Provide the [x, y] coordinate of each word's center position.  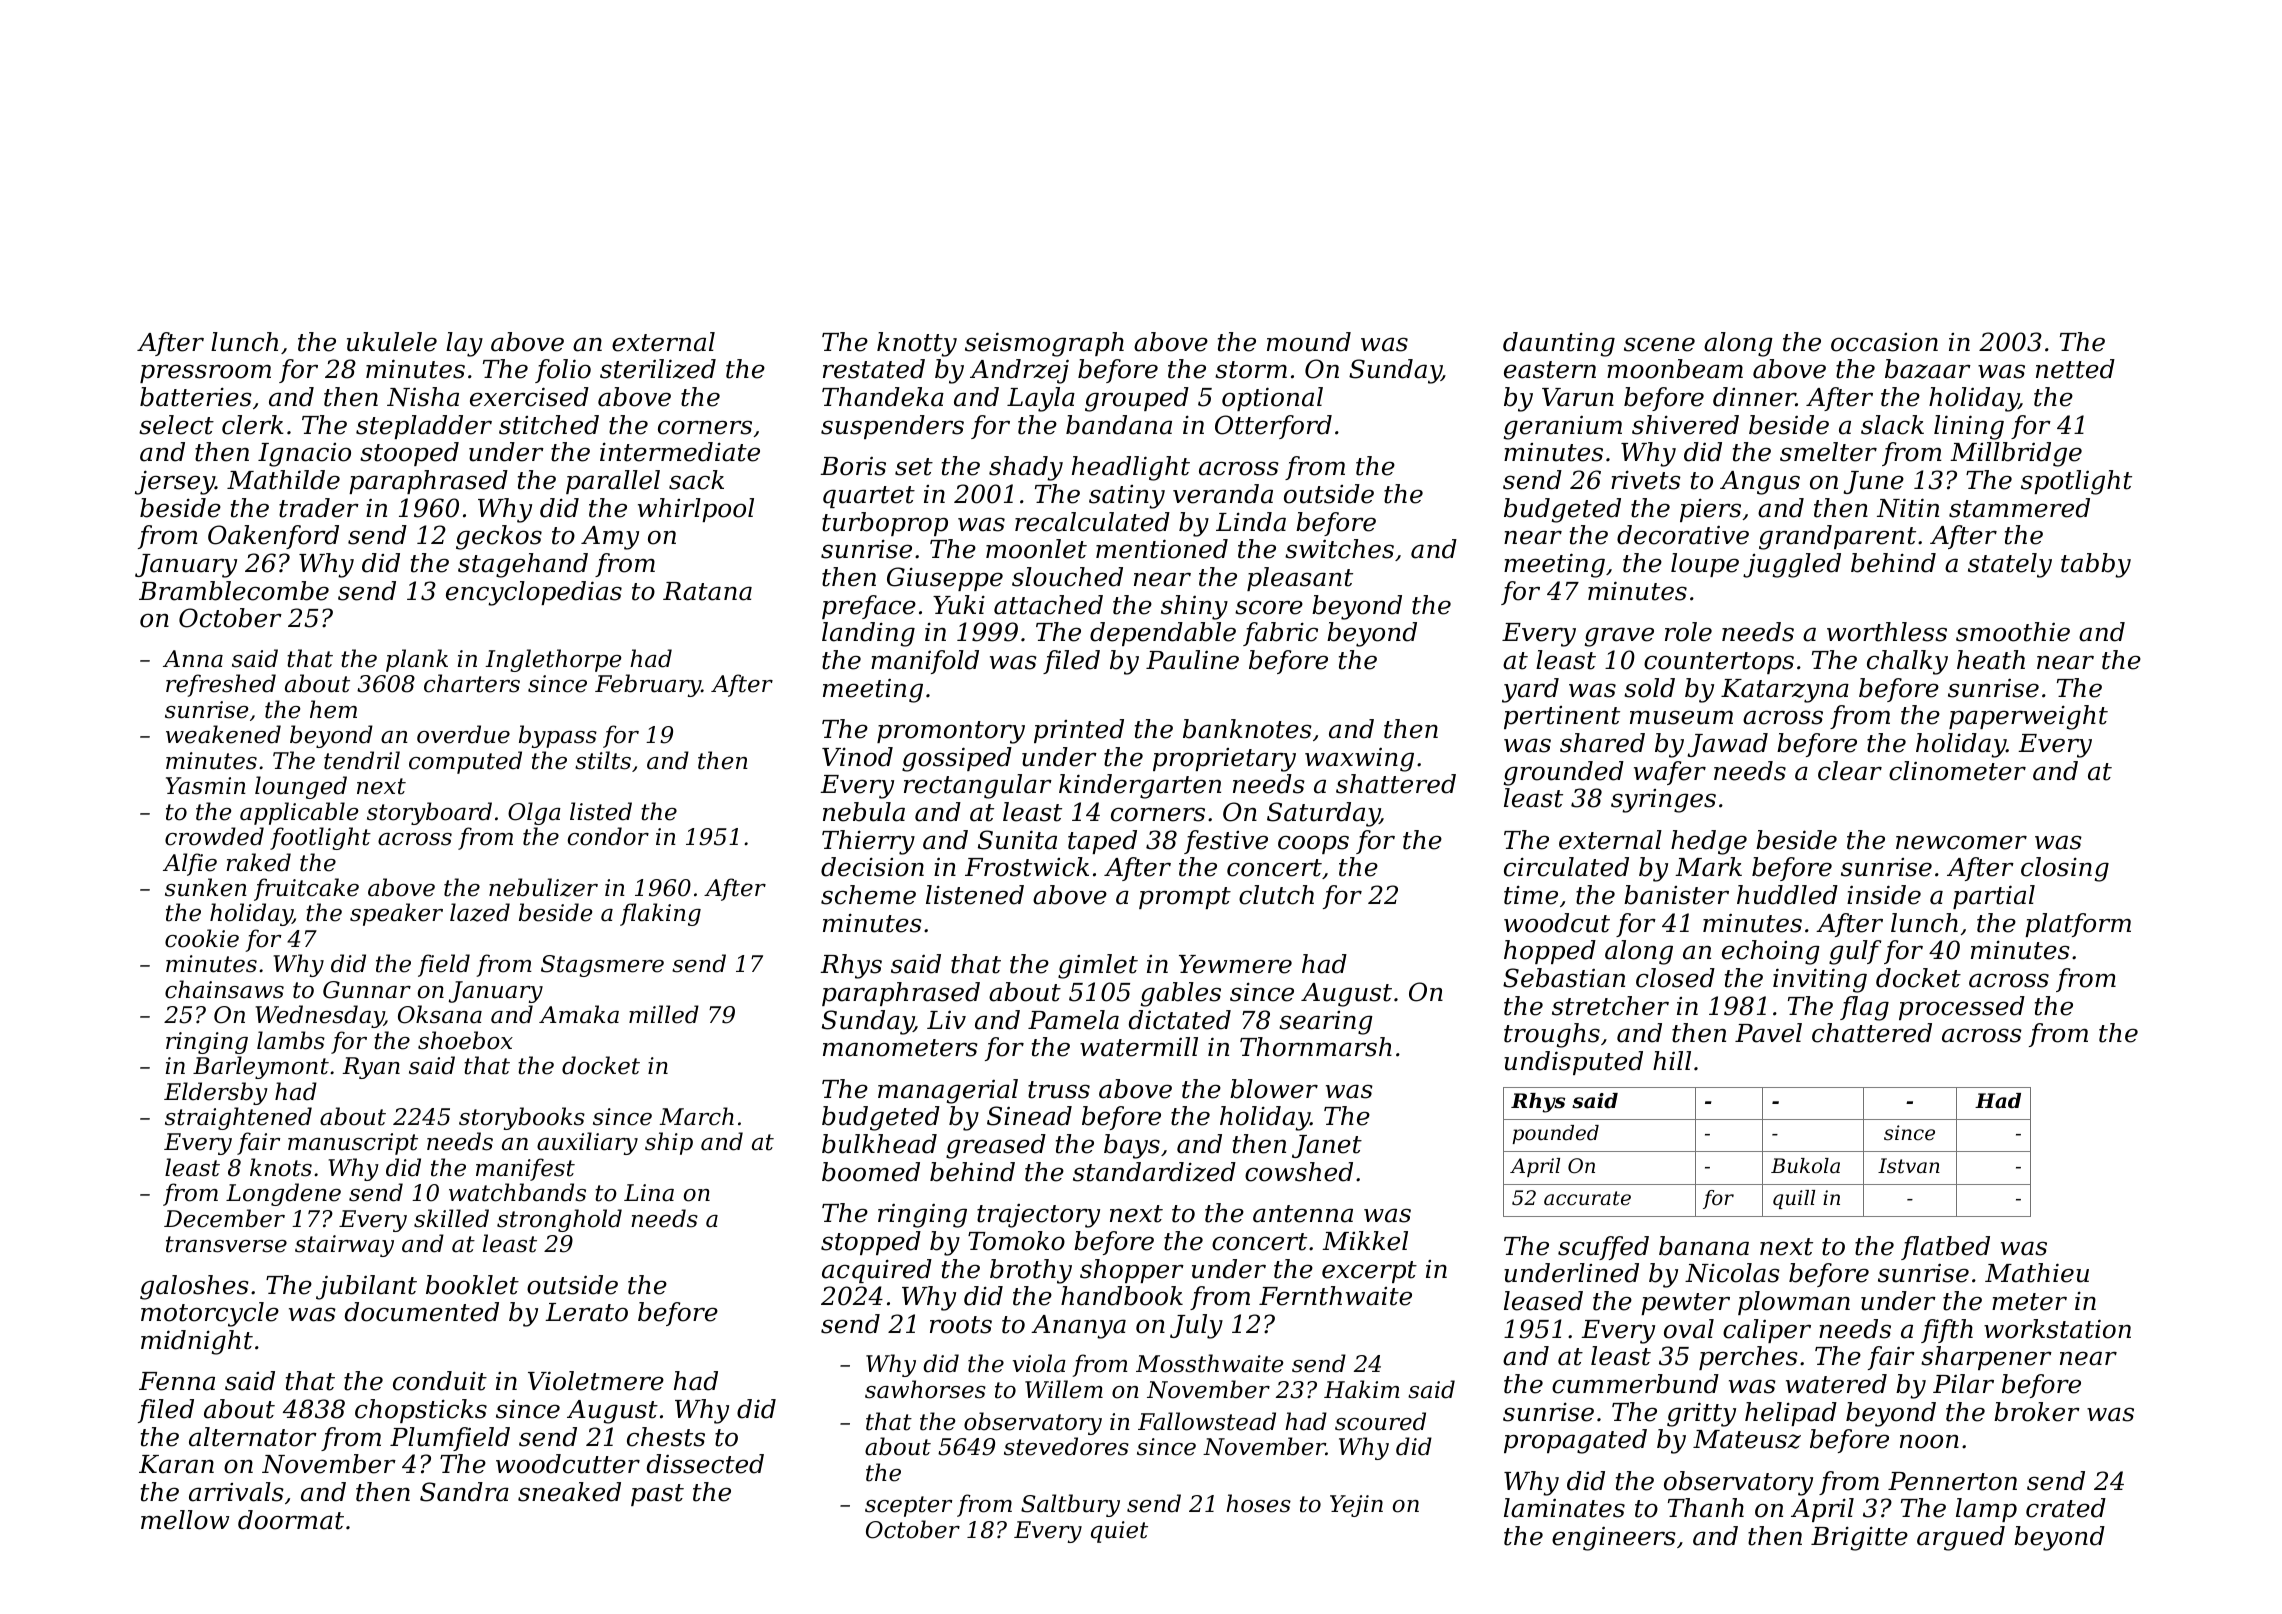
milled [664, 1014]
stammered [2019, 508]
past [657, 1495]
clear [1850, 771]
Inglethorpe [553, 660]
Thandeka [883, 397]
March [696, 1116]
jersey [175, 482]
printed [1079, 731]
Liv [946, 1020]
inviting [1820, 980]
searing [1326, 1023]
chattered [1872, 1033]
